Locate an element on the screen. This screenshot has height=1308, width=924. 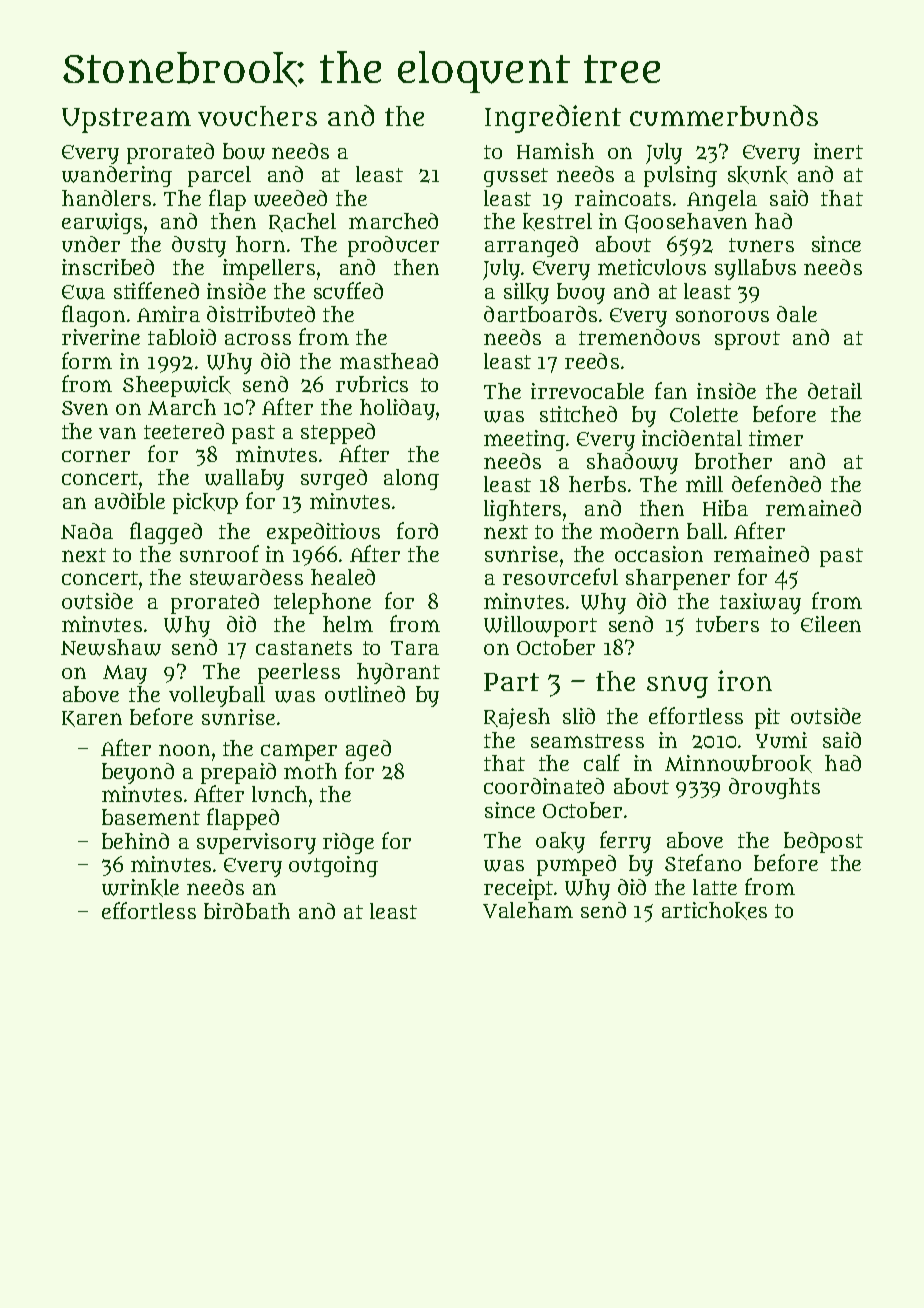
Sheepwick is located at coordinates (177, 386).
